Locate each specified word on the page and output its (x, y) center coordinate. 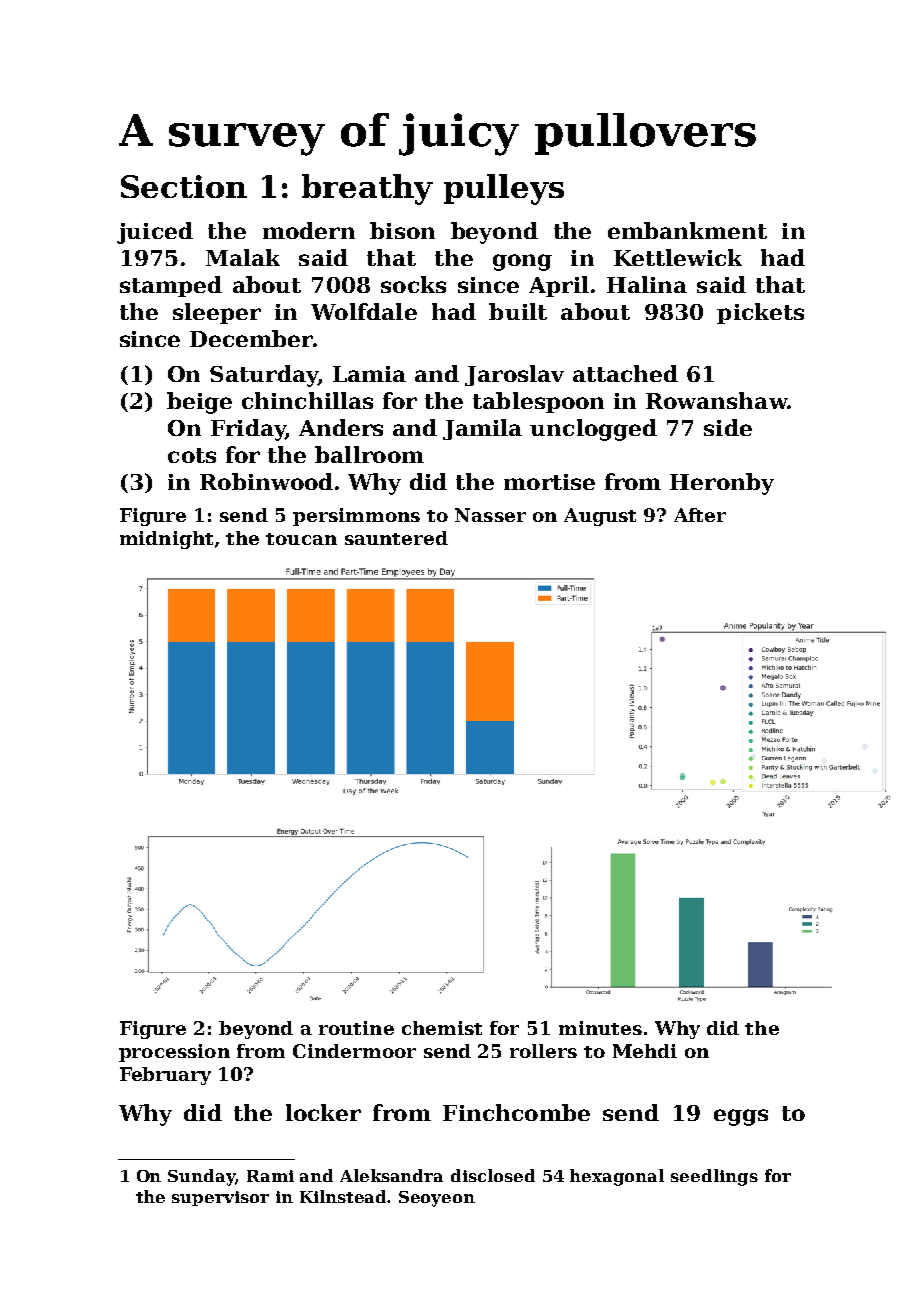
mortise (549, 482)
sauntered (396, 538)
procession (174, 1053)
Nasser (490, 515)
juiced (155, 233)
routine (356, 1028)
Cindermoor (354, 1051)
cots (192, 455)
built (518, 311)
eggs (741, 1117)
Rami (270, 1176)
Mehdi (645, 1051)
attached (625, 373)
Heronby (722, 484)
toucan (301, 539)
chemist (442, 1028)
